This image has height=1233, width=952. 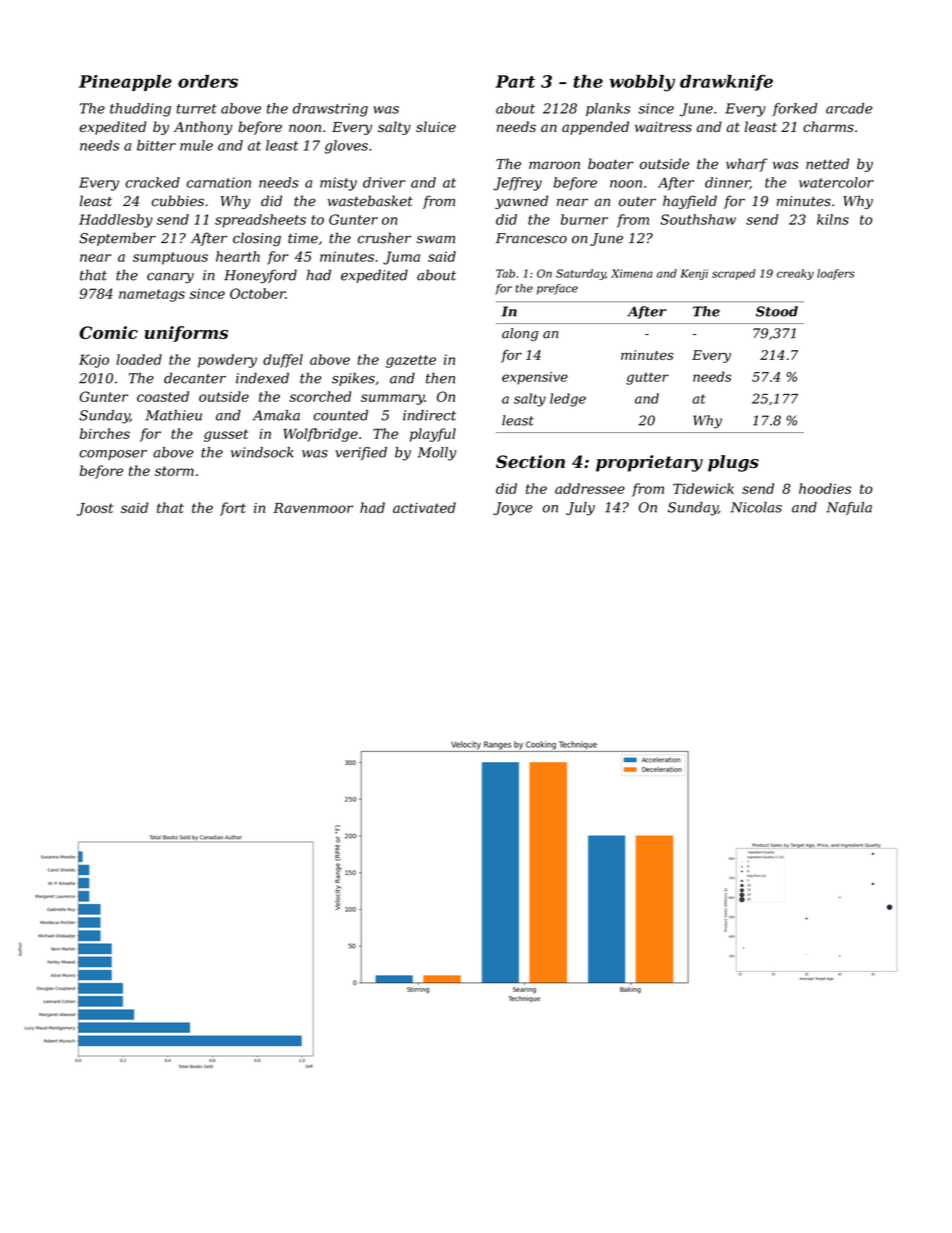 I want to click on proprietary, so click(x=649, y=463).
